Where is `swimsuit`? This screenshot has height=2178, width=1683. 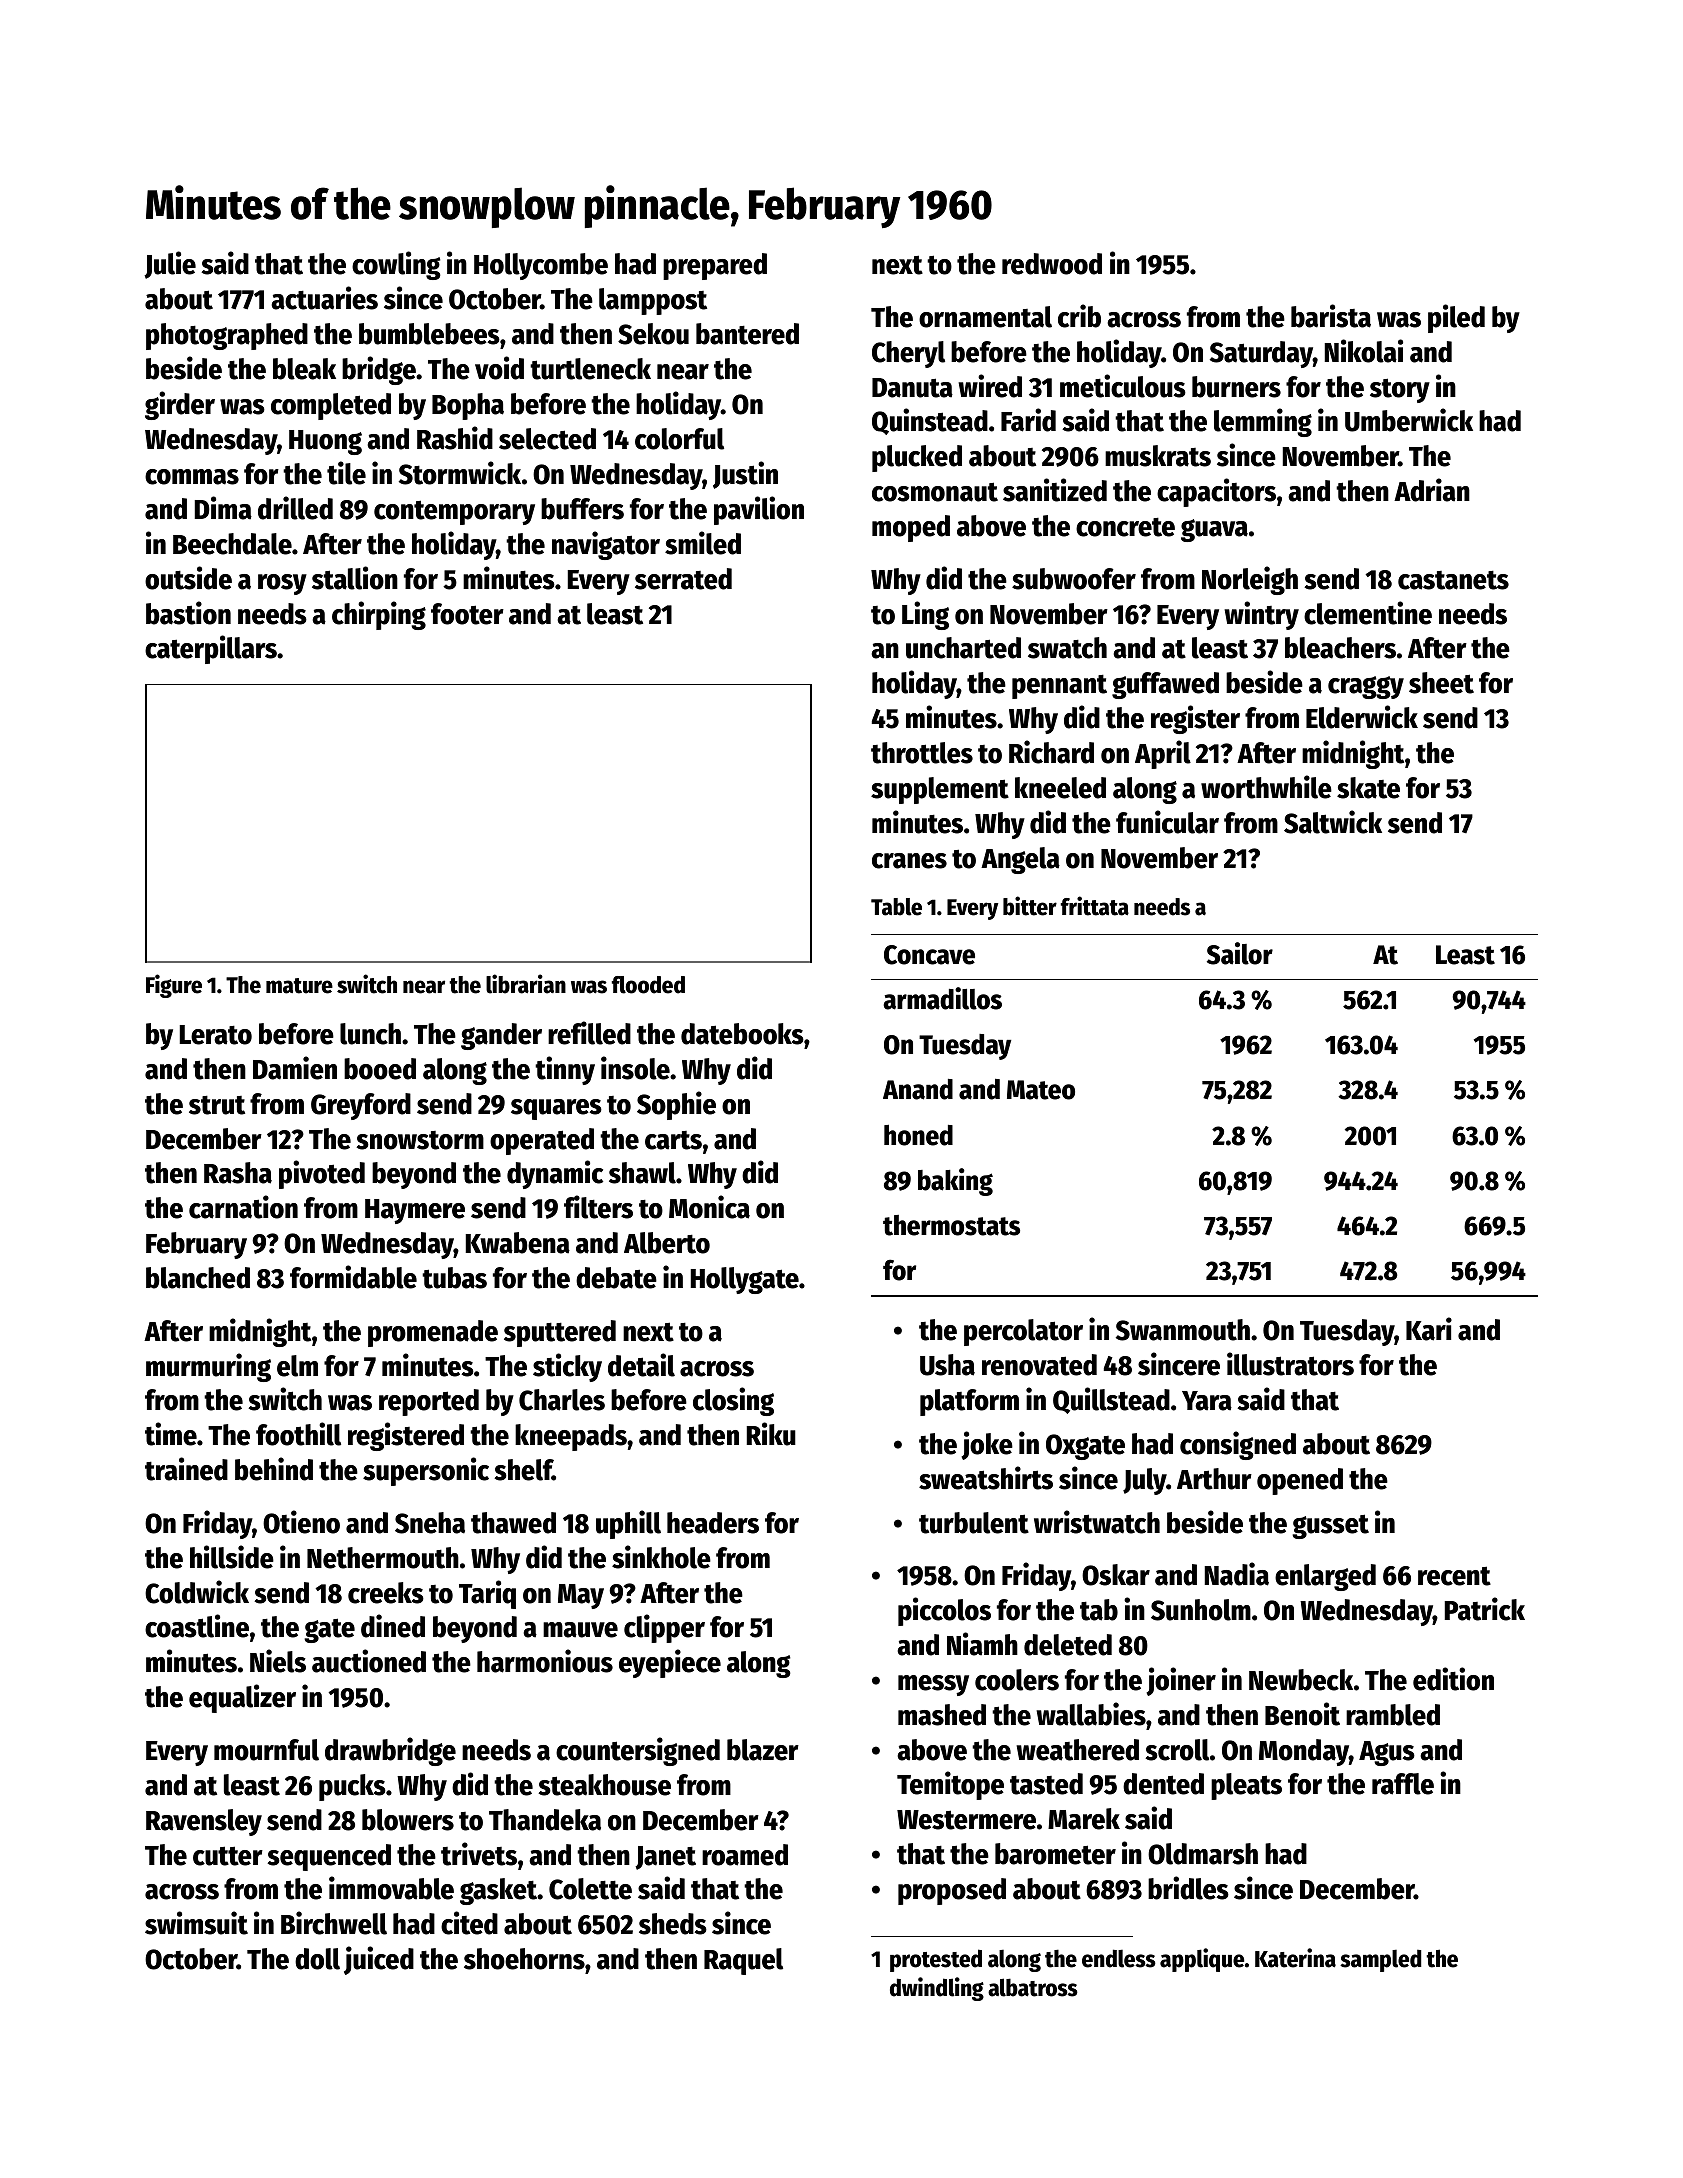 swimsuit is located at coordinates (196, 1923).
